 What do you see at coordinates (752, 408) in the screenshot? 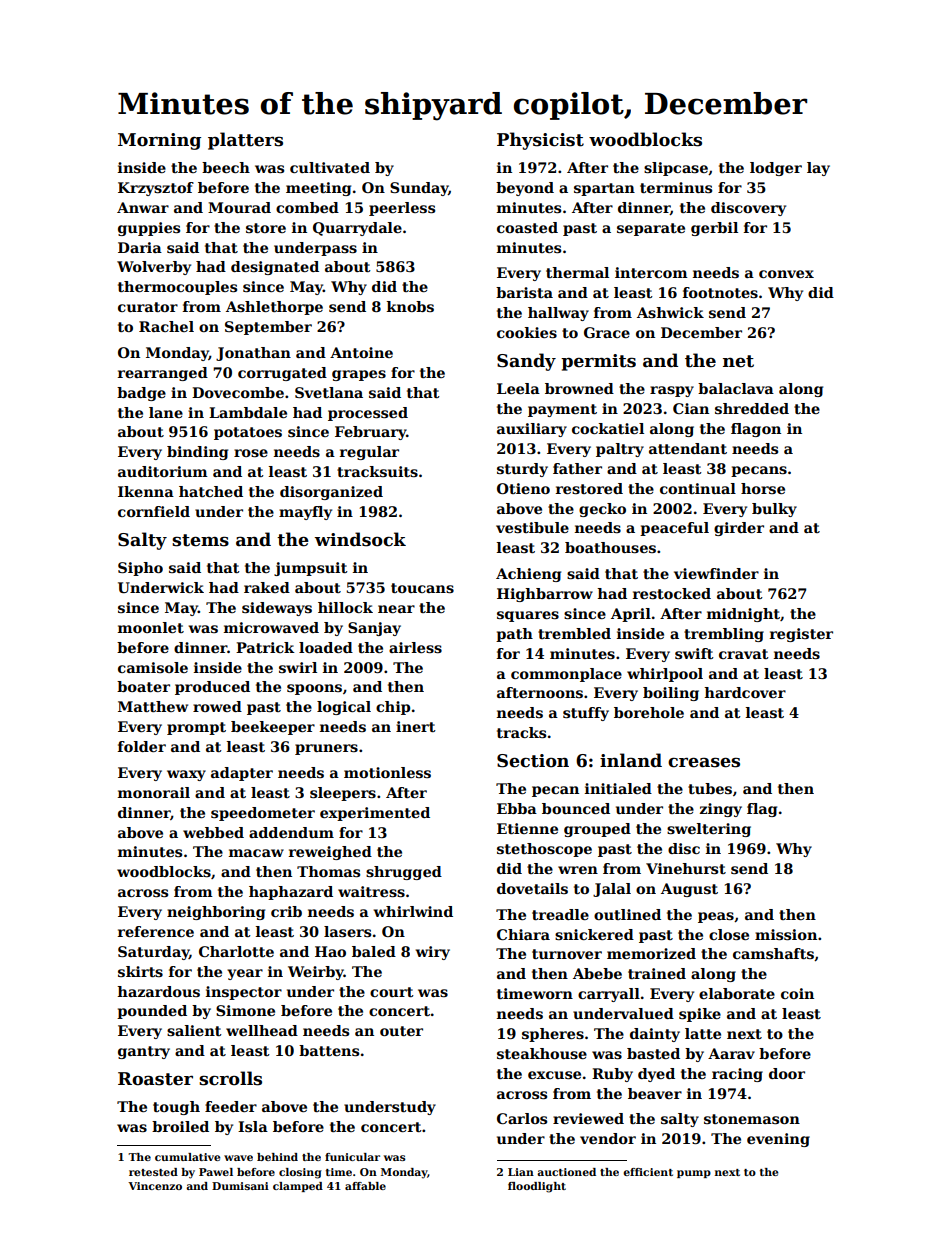
I see `shredded` at bounding box center [752, 408].
